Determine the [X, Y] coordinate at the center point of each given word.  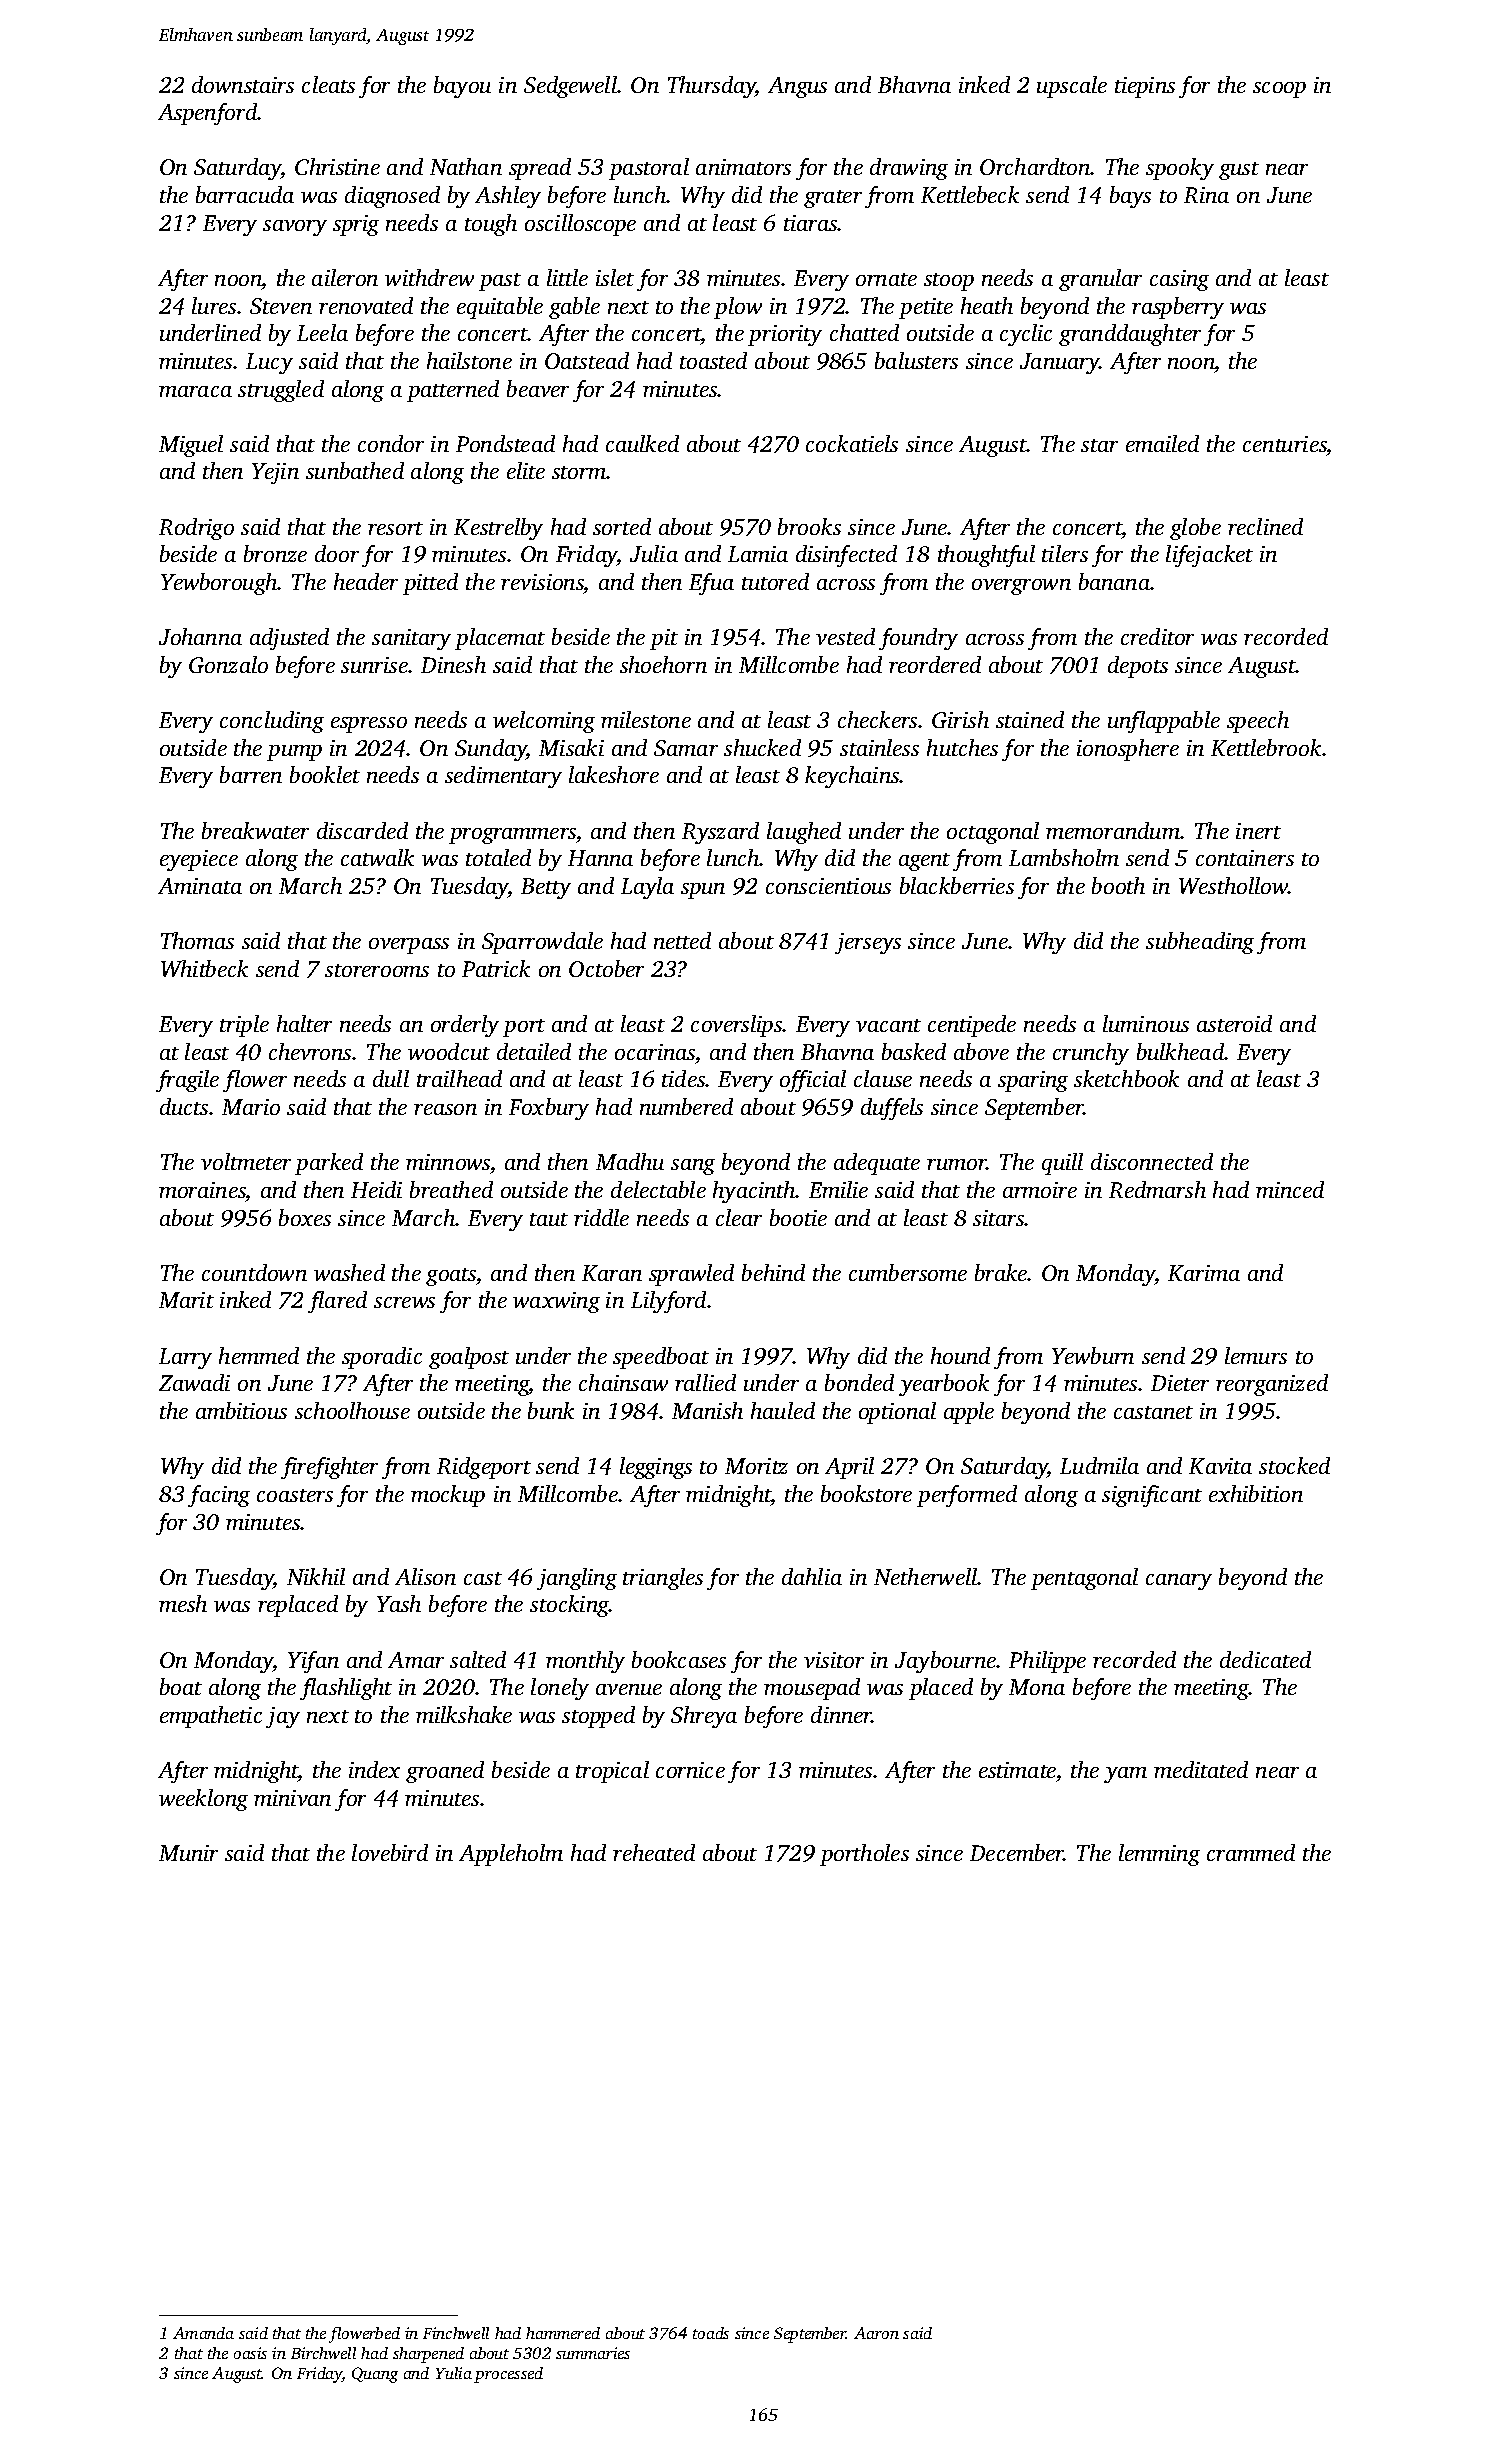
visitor [834, 1660]
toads [711, 2333]
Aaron [876, 2333]
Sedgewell [570, 87]
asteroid [1234, 1023]
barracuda [245, 194]
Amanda [203, 2333]
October [606, 968]
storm [579, 472]
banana [1115, 581]
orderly [465, 1026]
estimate [1017, 1770]
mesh [183, 1603]
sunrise [375, 665]
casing [1179, 280]
